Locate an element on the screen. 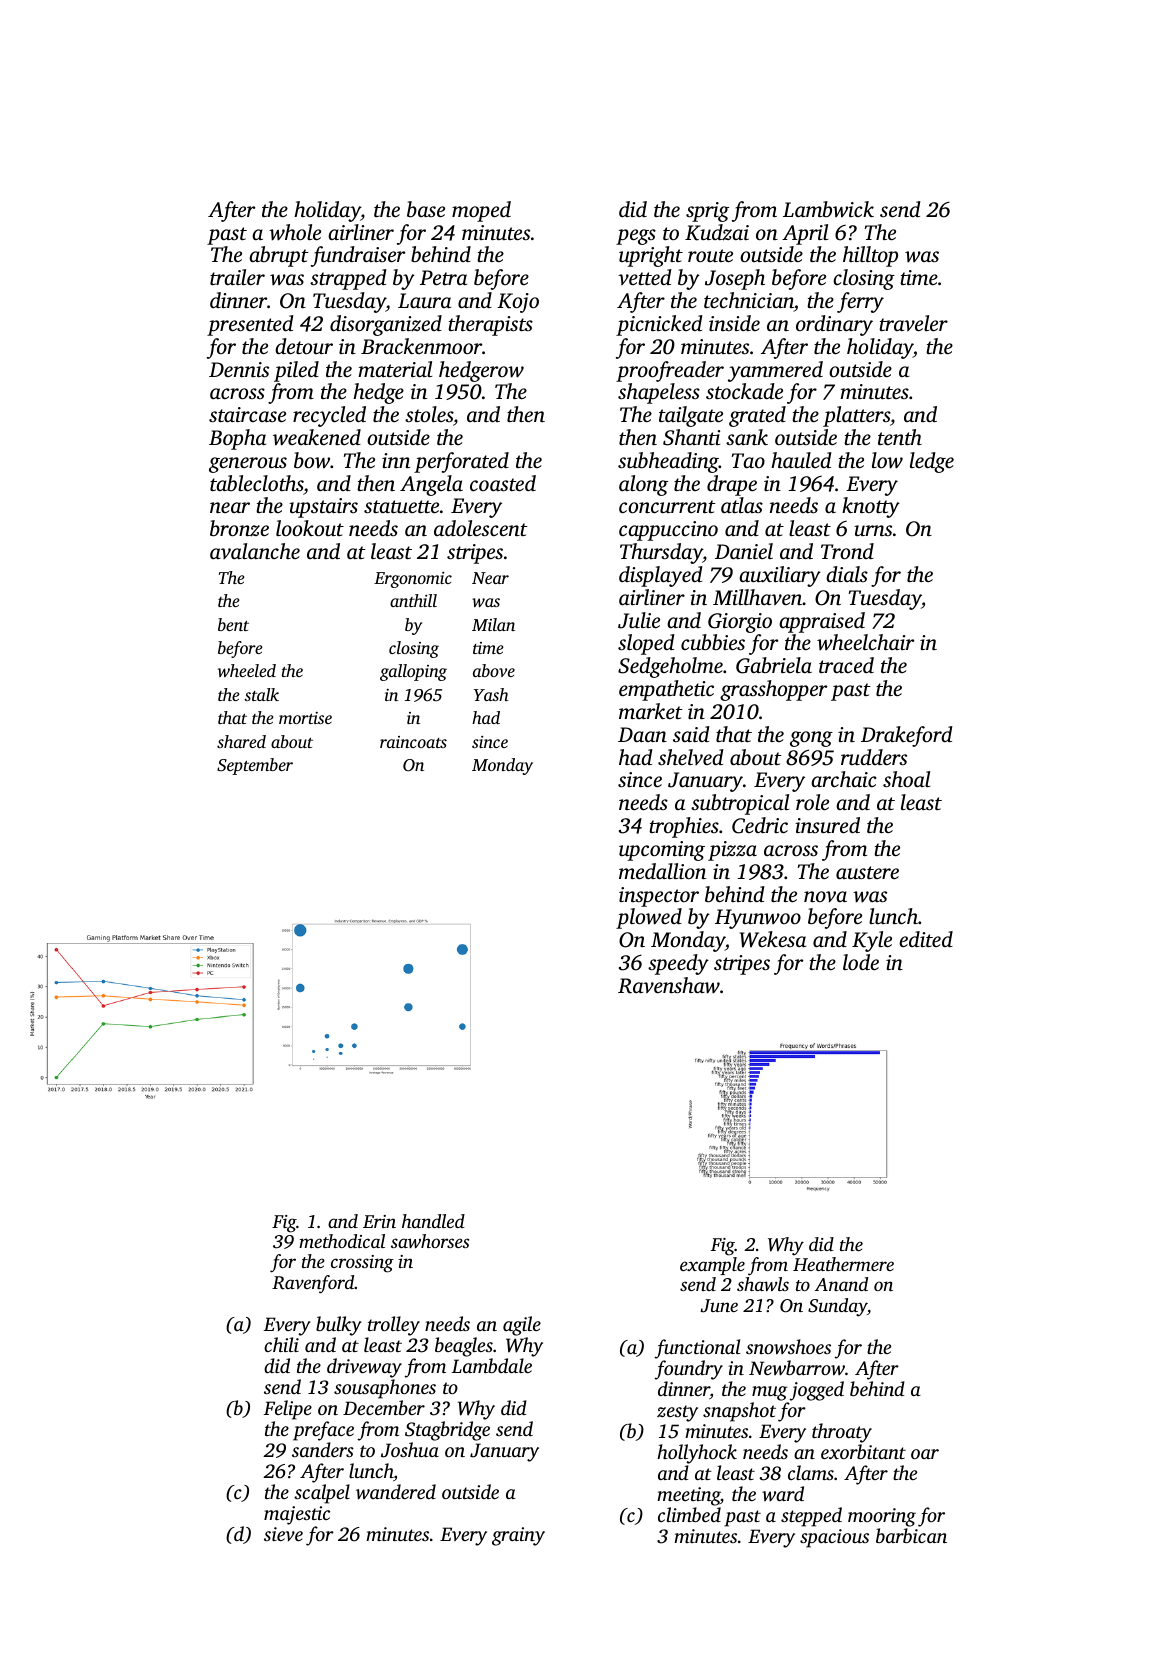  shelved is located at coordinates (691, 757).
